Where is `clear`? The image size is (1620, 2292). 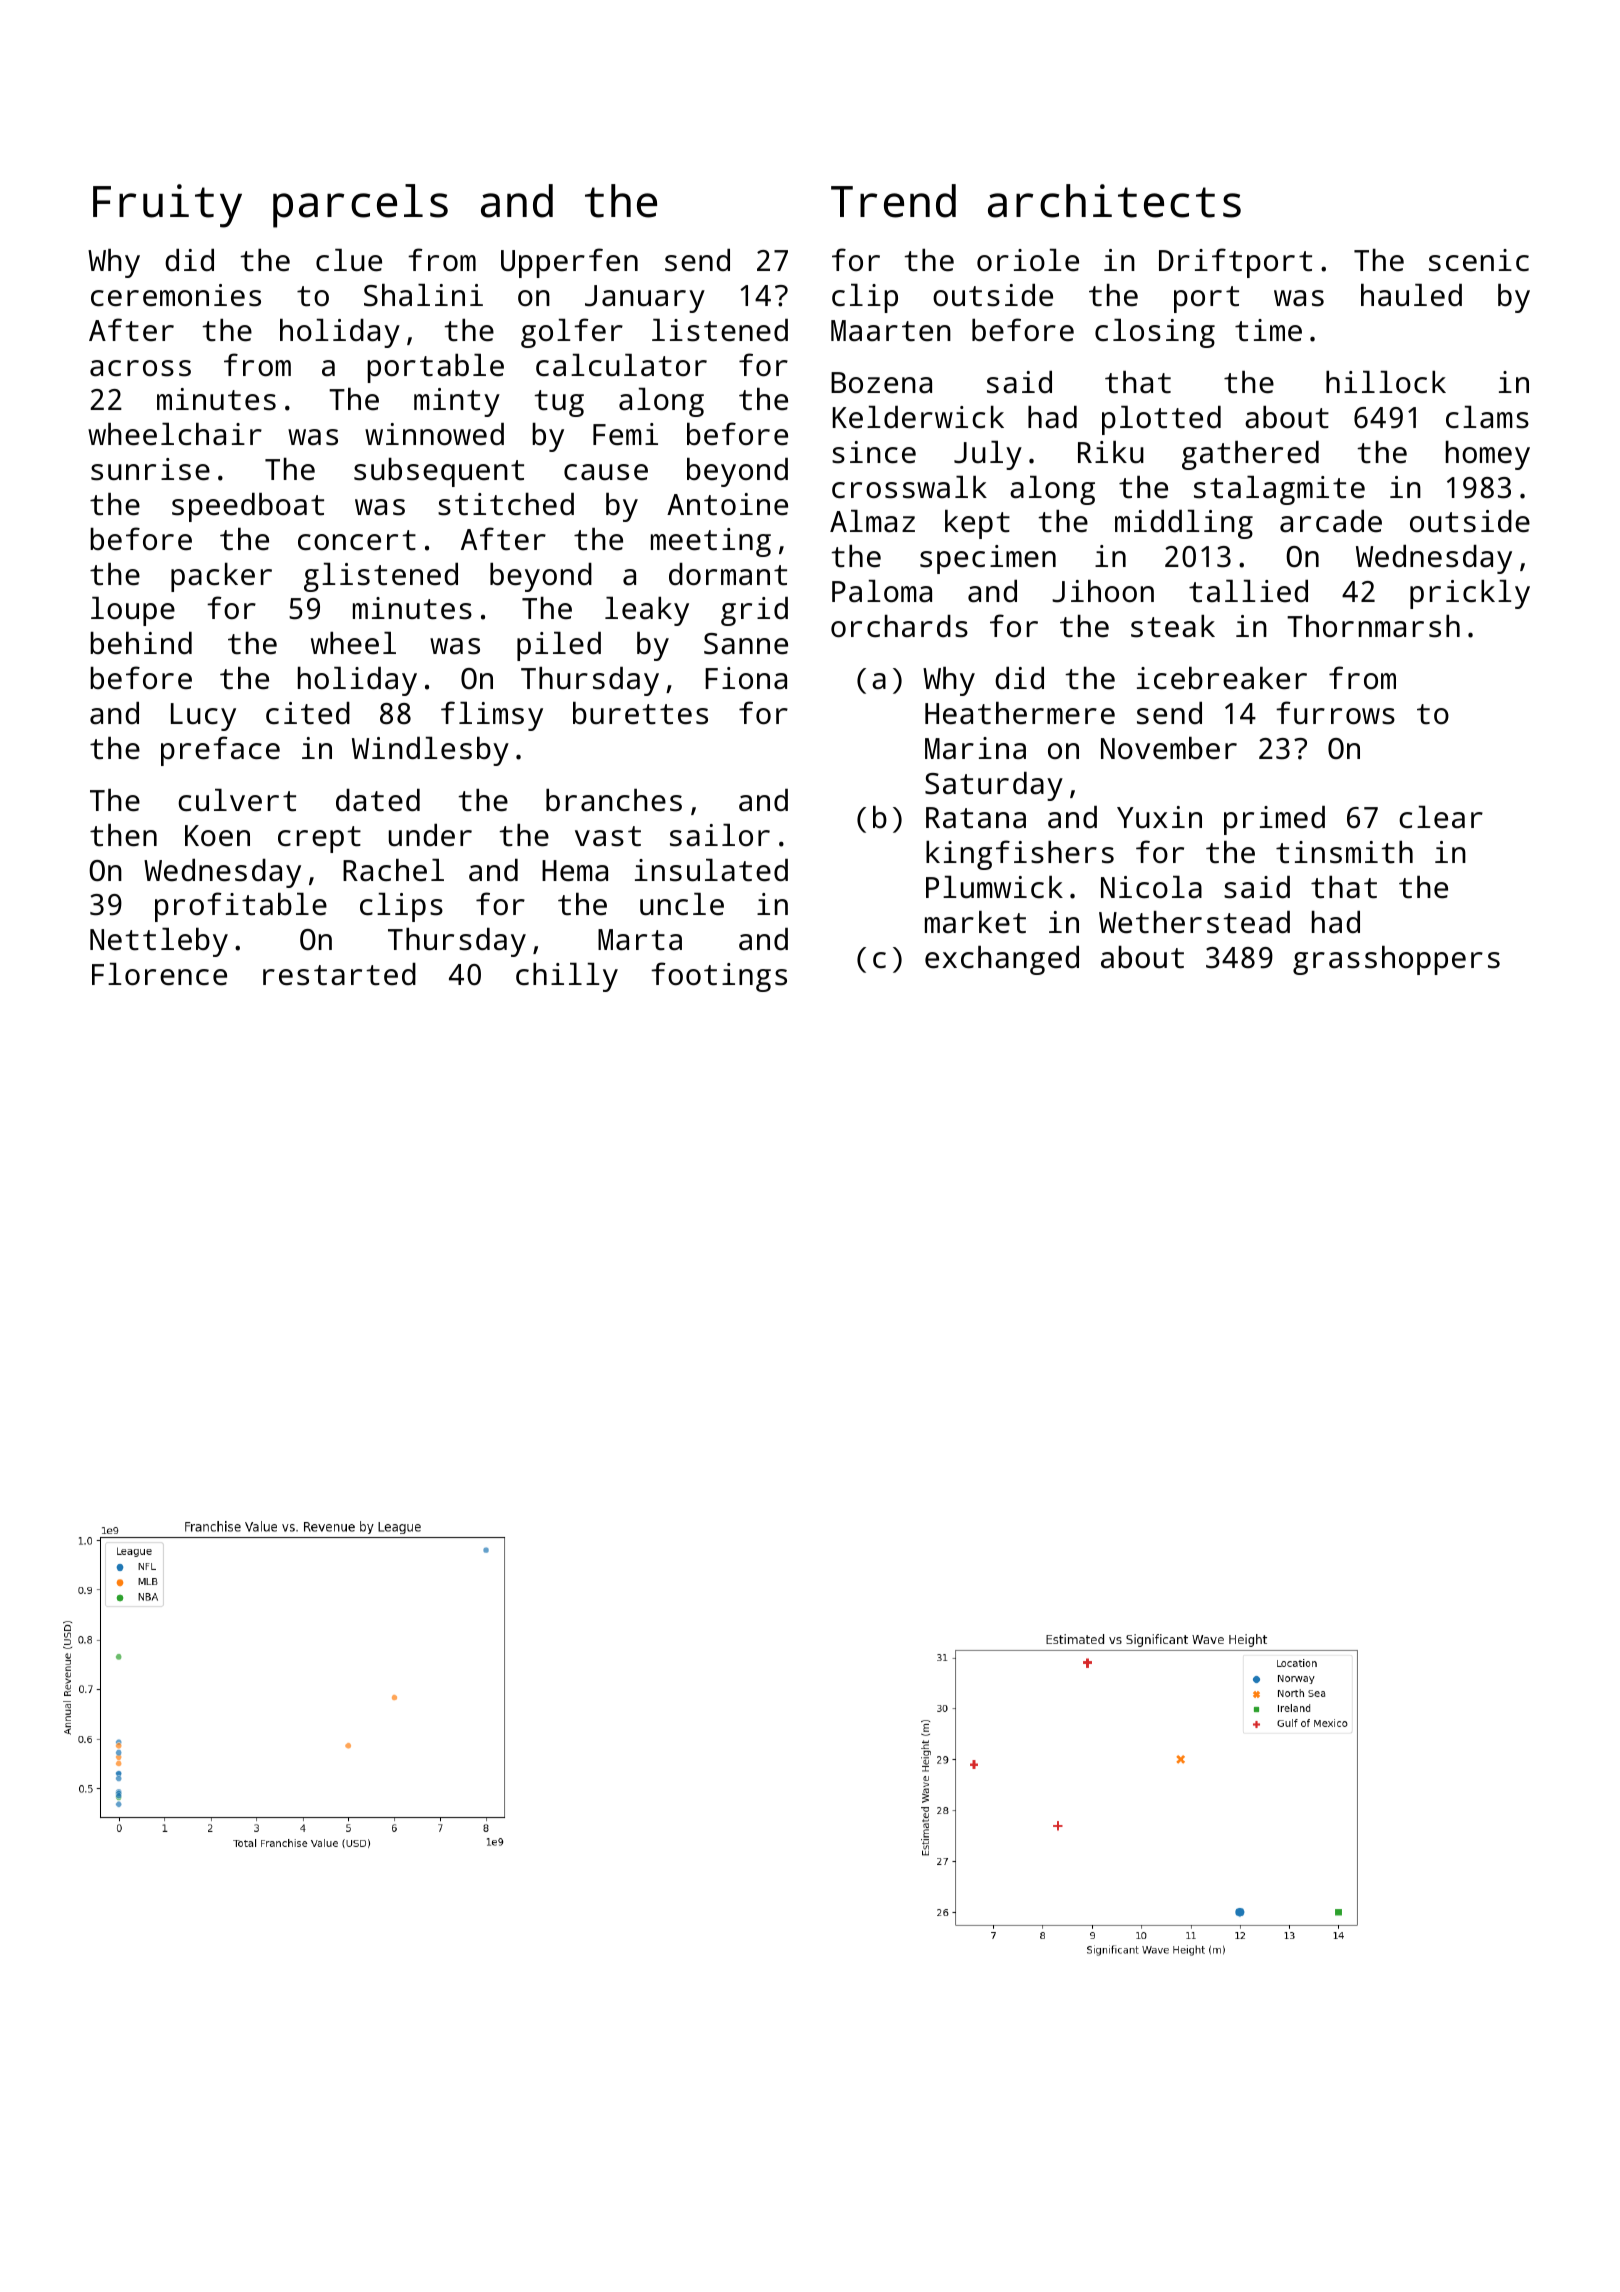
clear is located at coordinates (1441, 817).
